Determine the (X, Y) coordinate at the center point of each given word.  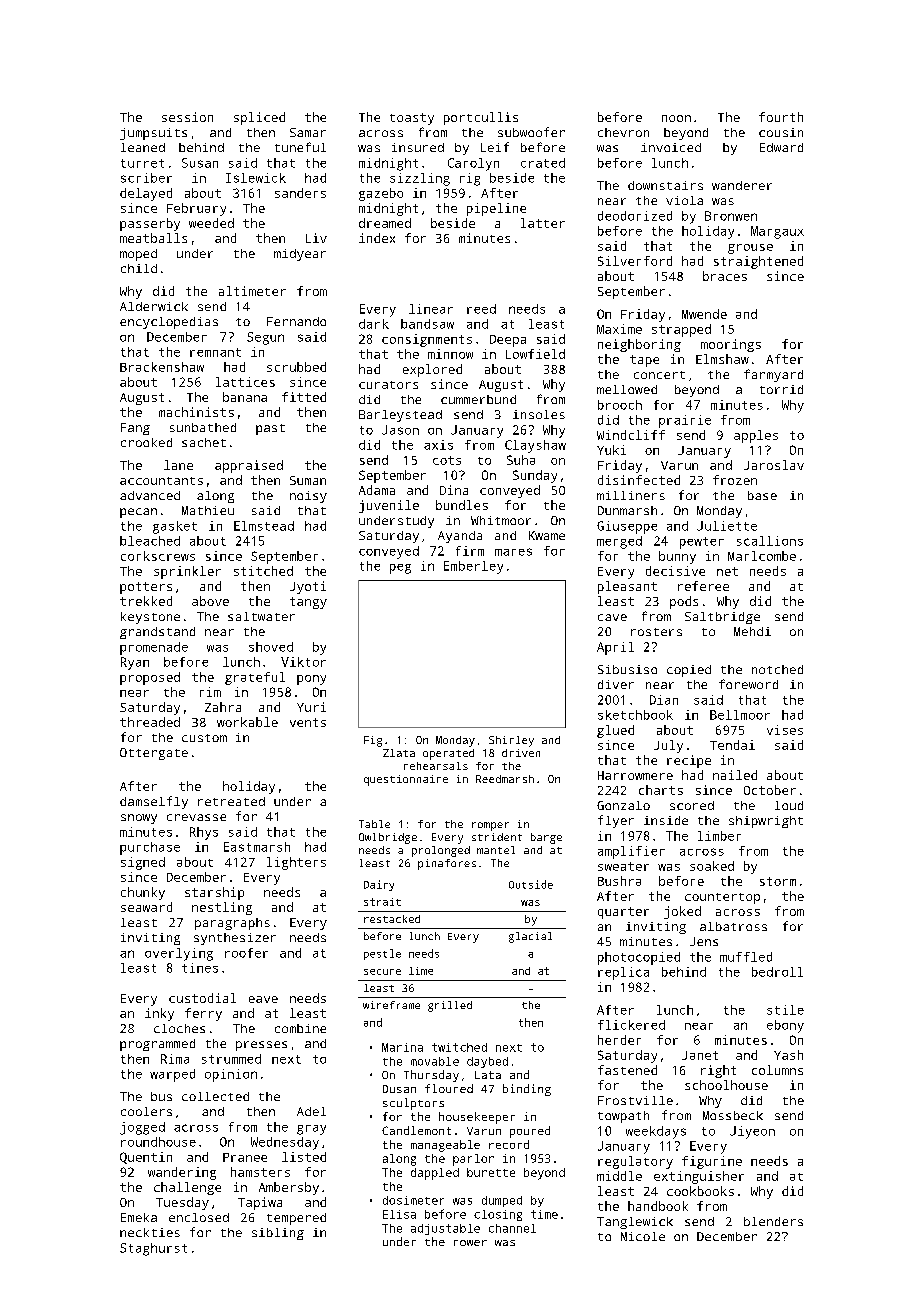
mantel (496, 850)
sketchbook (635, 715)
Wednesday (285, 1143)
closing (498, 1215)
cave (612, 617)
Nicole (643, 1236)
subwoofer (531, 132)
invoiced (671, 147)
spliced (259, 118)
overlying (179, 954)
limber (719, 836)
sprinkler (187, 572)
